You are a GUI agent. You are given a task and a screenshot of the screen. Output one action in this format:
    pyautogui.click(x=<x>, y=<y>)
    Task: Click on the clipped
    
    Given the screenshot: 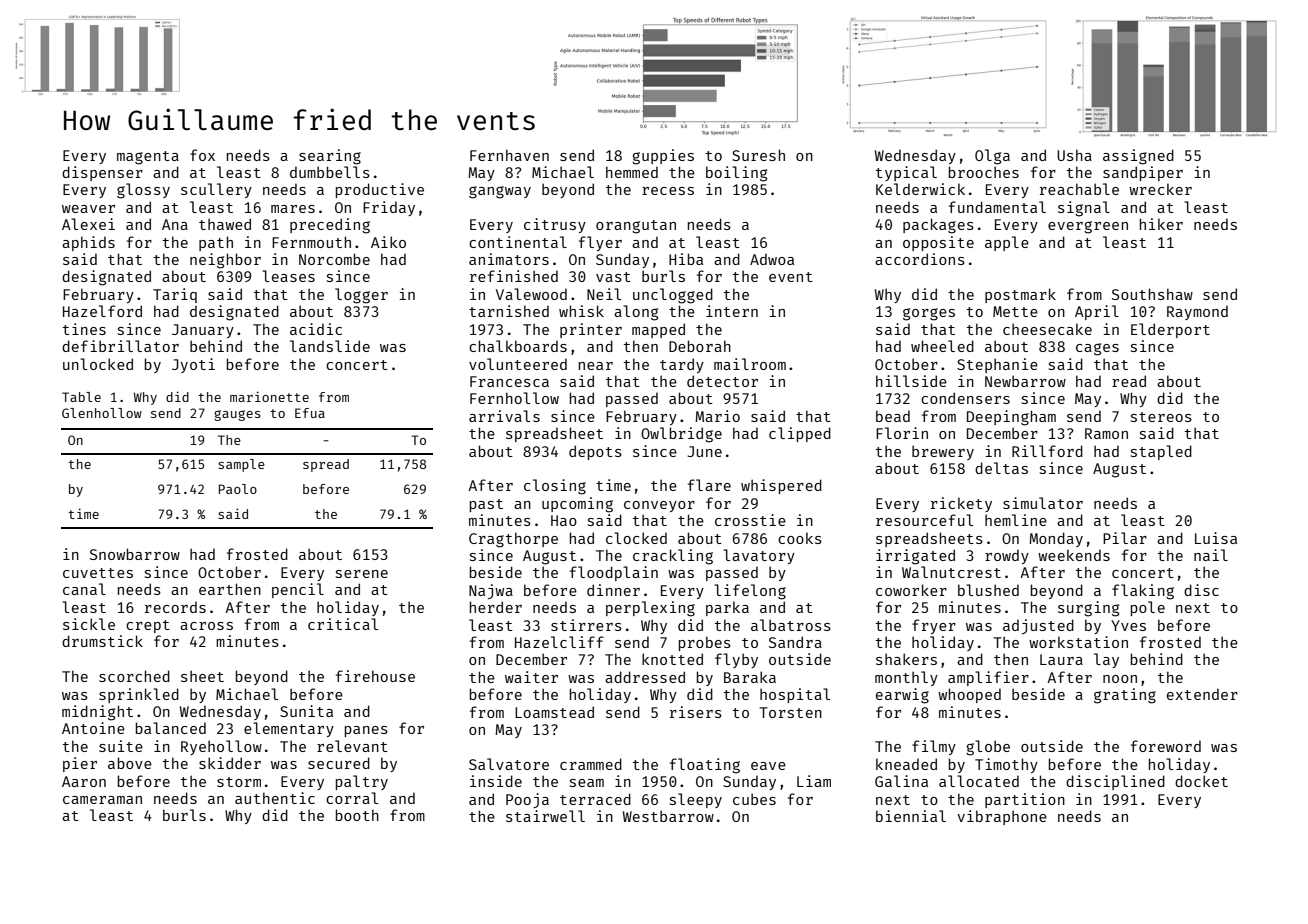 What is the action you would take?
    pyautogui.click(x=800, y=434)
